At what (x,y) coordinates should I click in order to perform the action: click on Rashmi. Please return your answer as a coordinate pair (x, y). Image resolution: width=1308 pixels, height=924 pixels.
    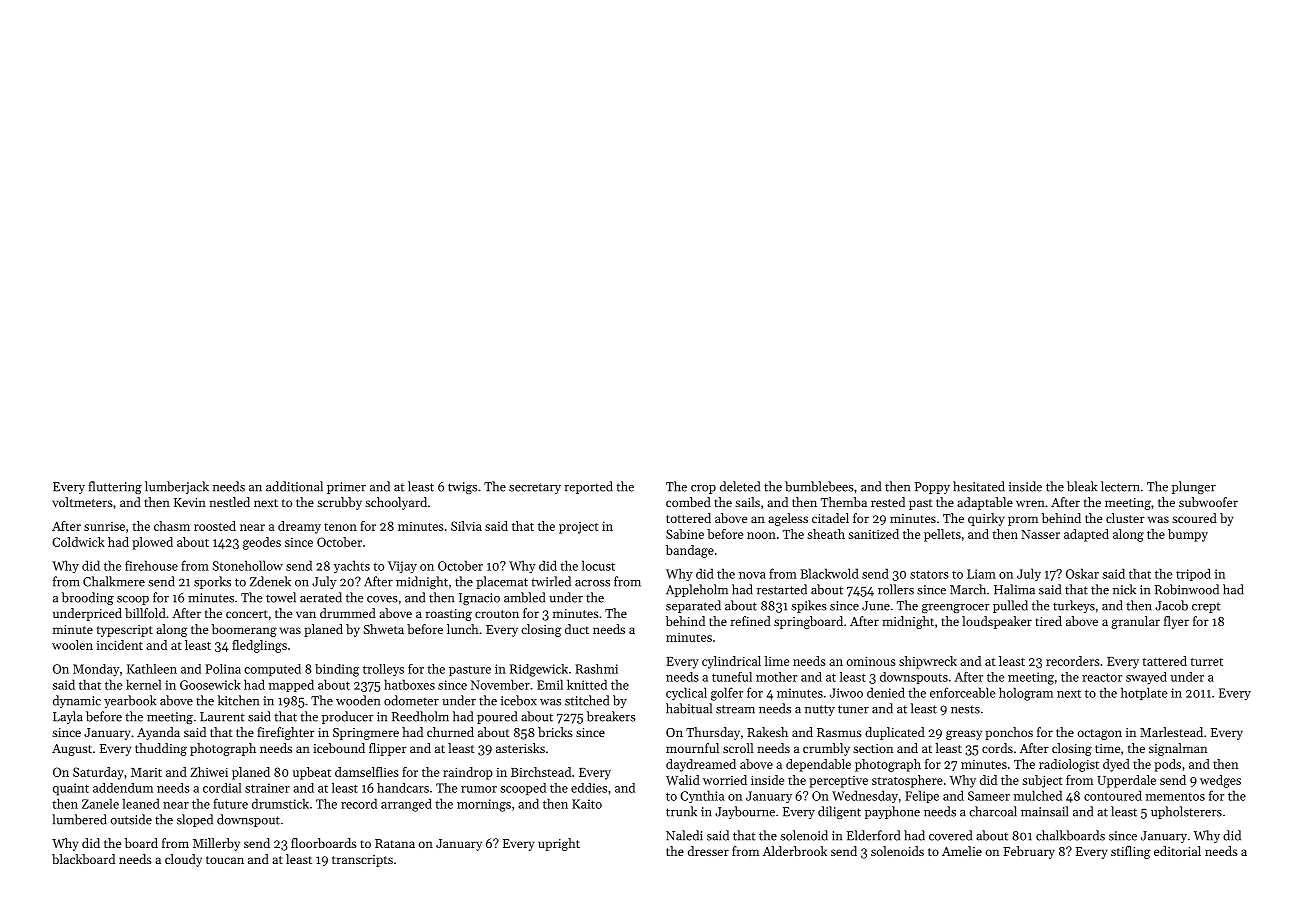
    Looking at the image, I should click on (596, 669).
